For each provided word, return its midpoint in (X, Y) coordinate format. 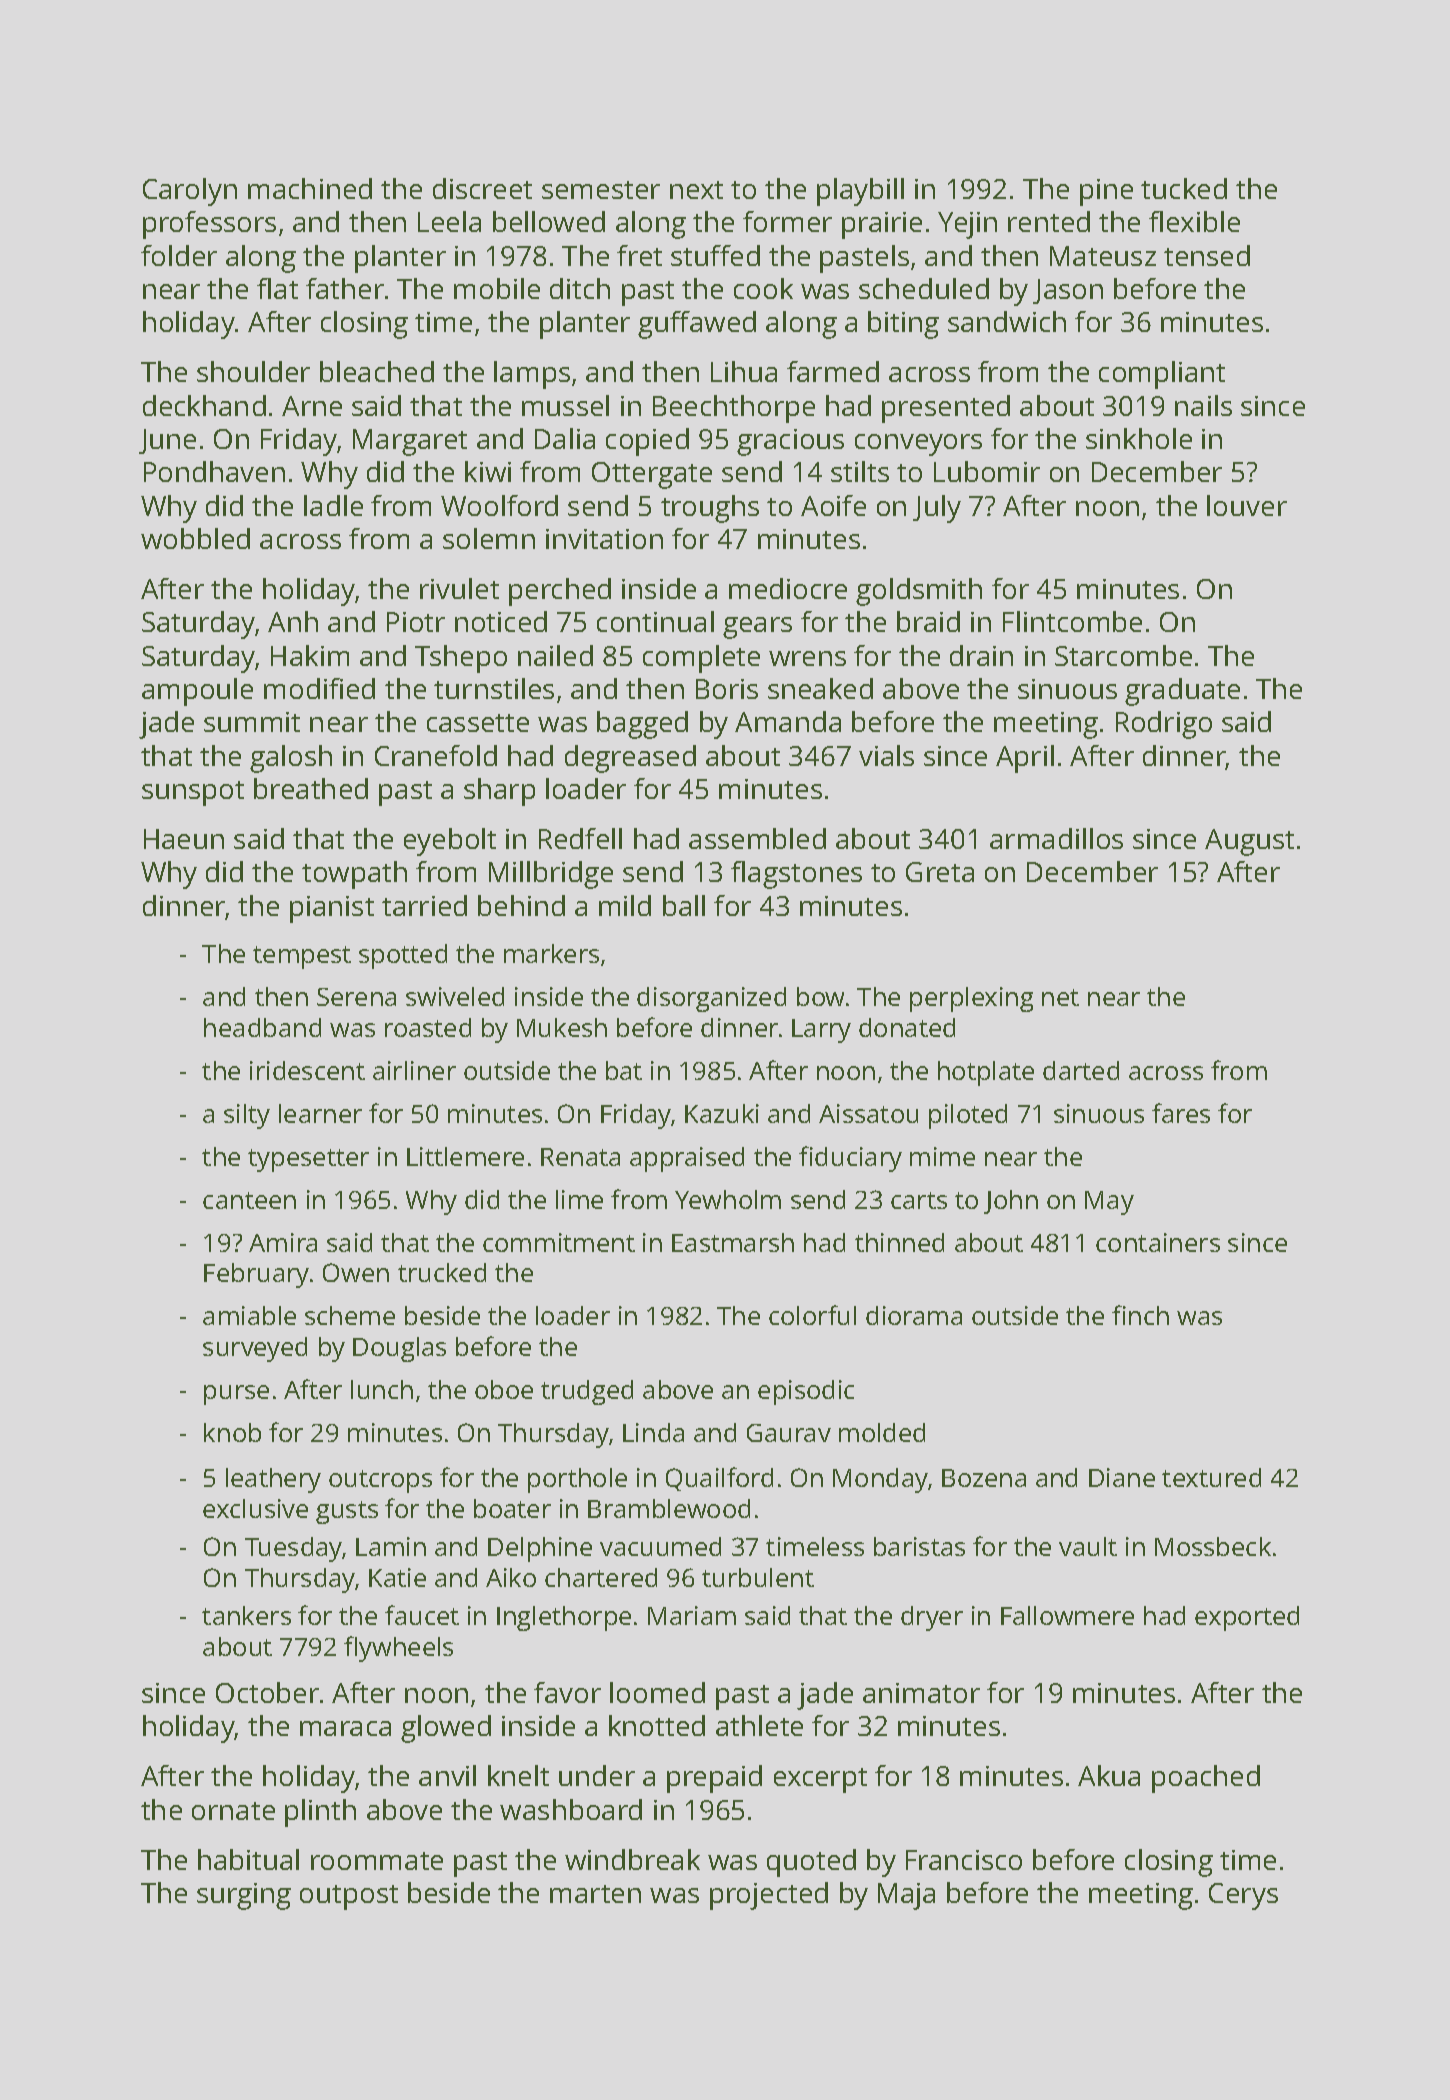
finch (1140, 1315)
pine (1106, 192)
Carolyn (190, 192)
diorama (914, 1315)
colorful (812, 1315)
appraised (687, 1159)
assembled (757, 838)
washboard (571, 1809)
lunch (382, 1389)
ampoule (197, 692)
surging (244, 1896)
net (1060, 997)
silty (247, 1116)
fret (639, 255)
